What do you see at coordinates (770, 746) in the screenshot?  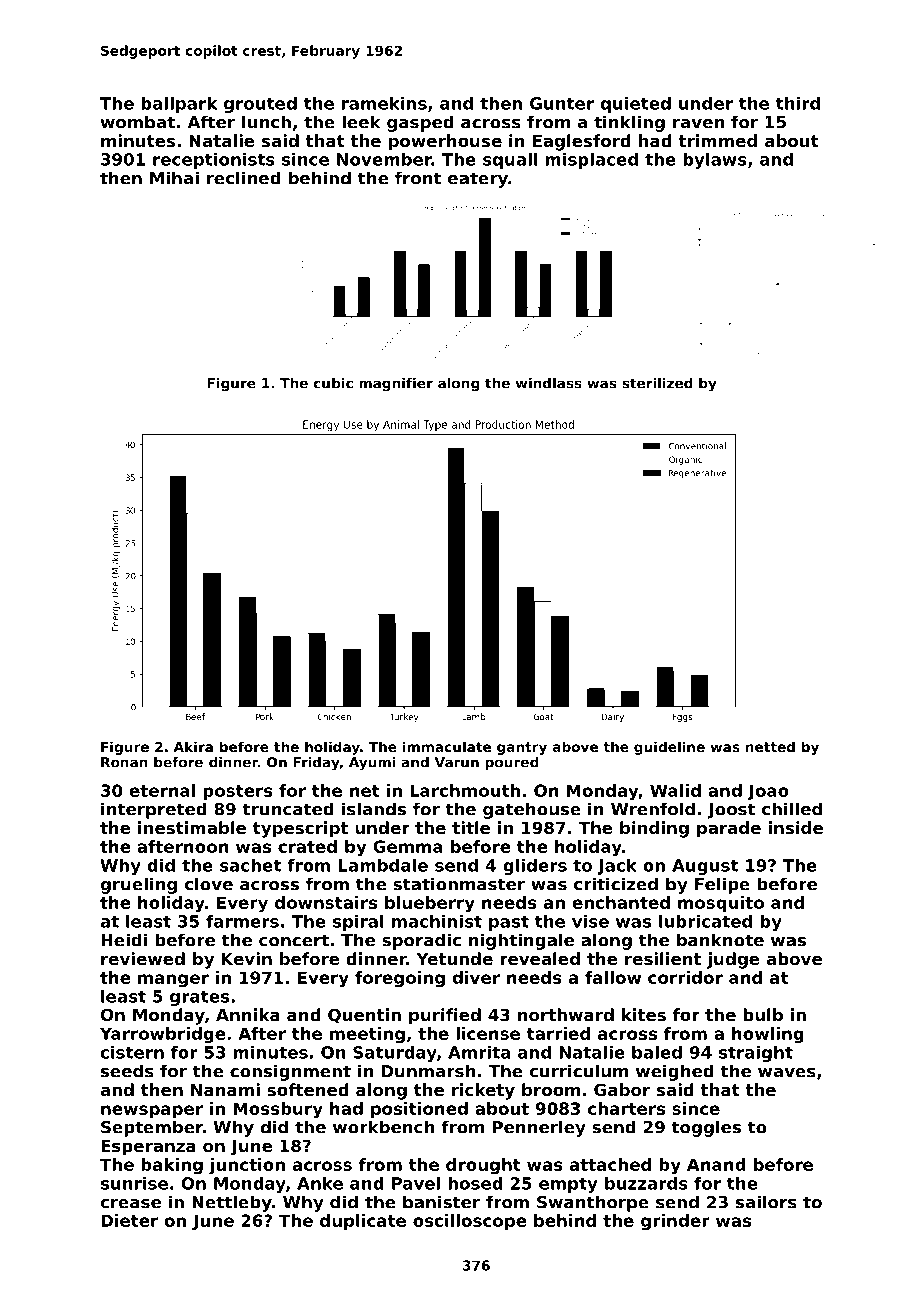 I see `netted` at bounding box center [770, 746].
